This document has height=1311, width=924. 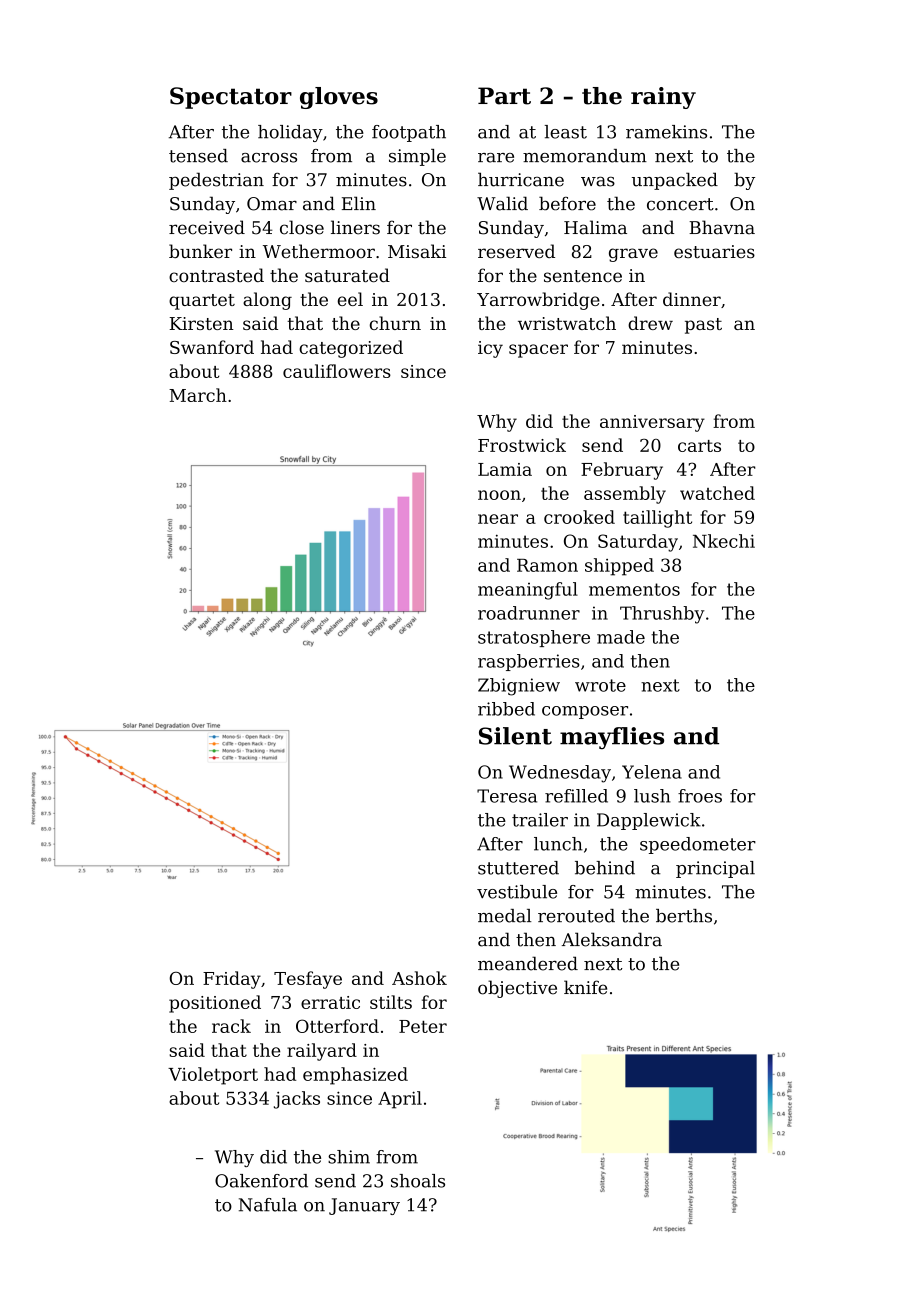 I want to click on footpath, so click(x=409, y=133).
